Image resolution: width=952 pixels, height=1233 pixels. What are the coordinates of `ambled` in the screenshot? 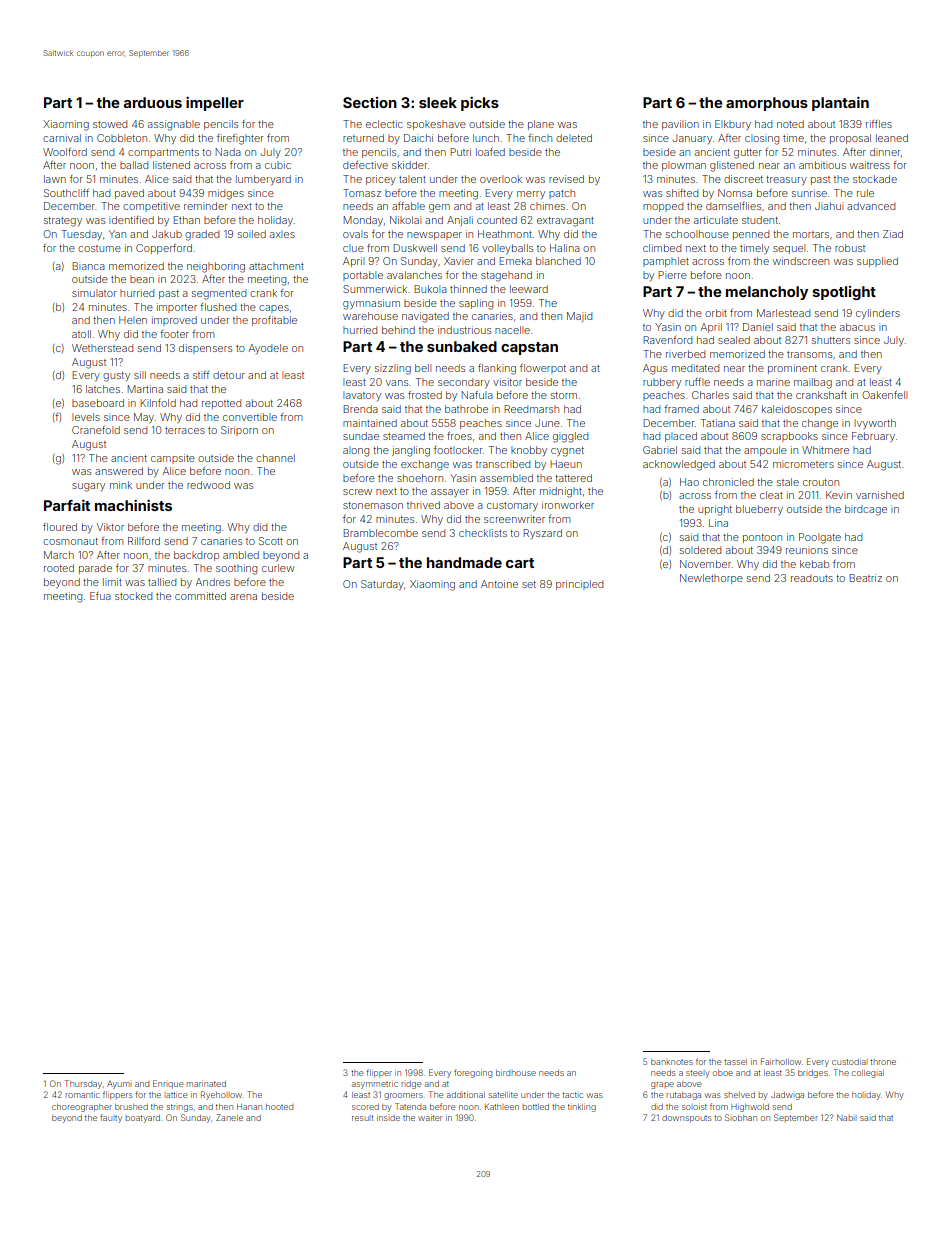 It's located at (241, 555).
